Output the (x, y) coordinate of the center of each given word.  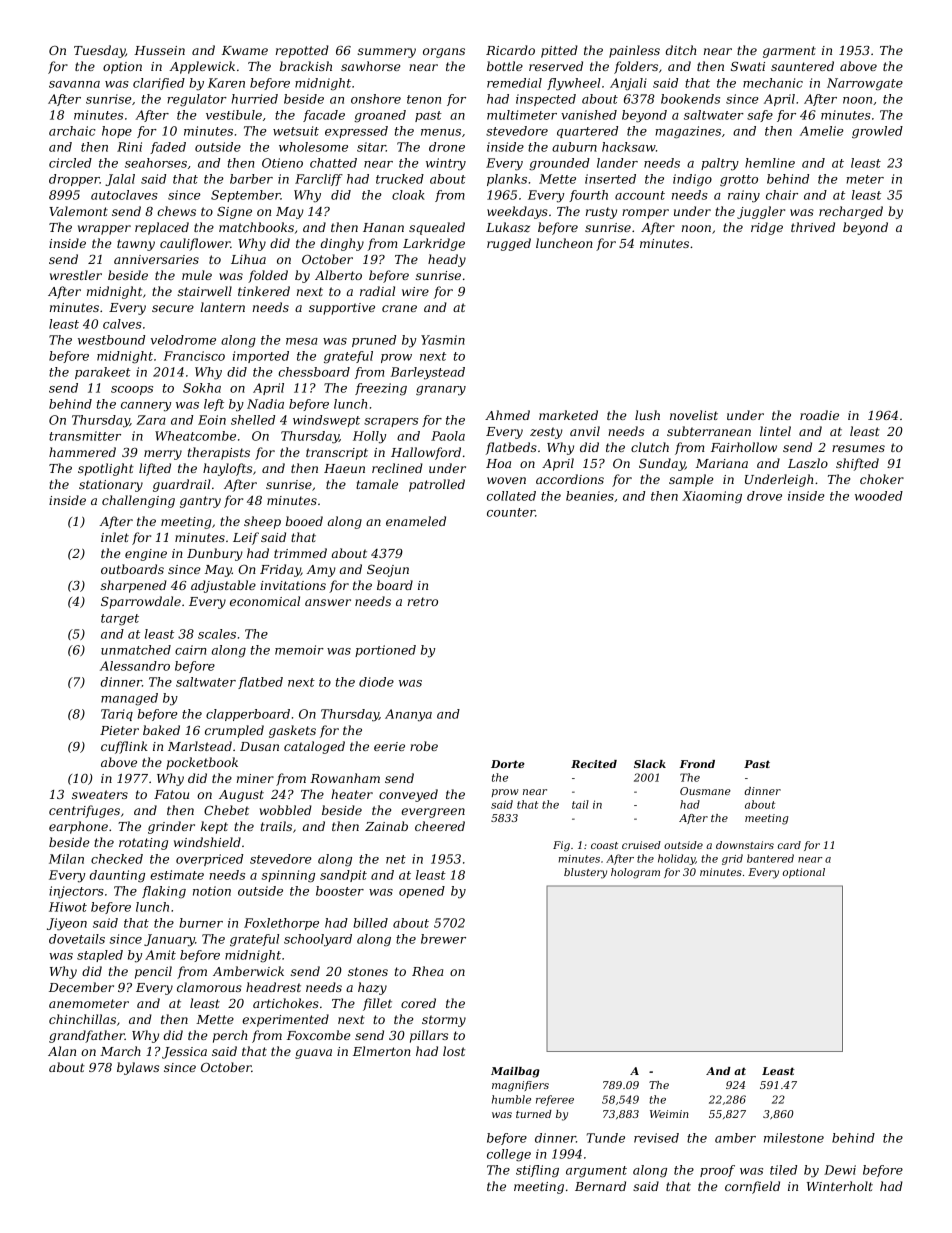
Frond (697, 764)
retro (423, 601)
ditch (680, 50)
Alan (62, 1051)
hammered (82, 452)
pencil (153, 972)
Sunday (662, 464)
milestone (794, 1138)
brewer (443, 939)
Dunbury (215, 554)
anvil (585, 431)
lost (454, 1051)
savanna (74, 84)
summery (387, 53)
